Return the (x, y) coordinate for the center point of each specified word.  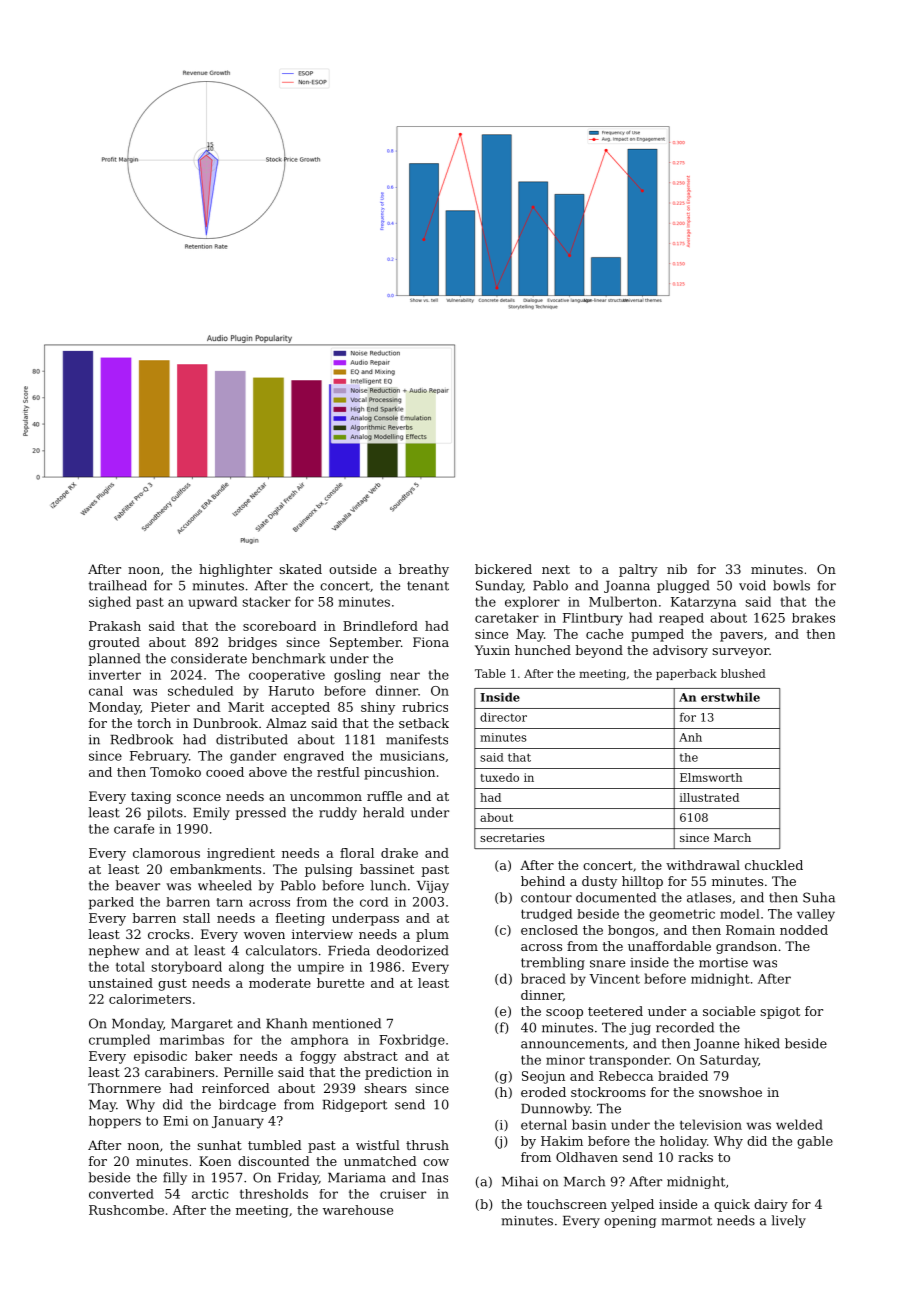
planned (114, 659)
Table (490, 673)
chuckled (774, 865)
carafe (134, 829)
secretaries (512, 837)
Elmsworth (711, 777)
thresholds (274, 1194)
